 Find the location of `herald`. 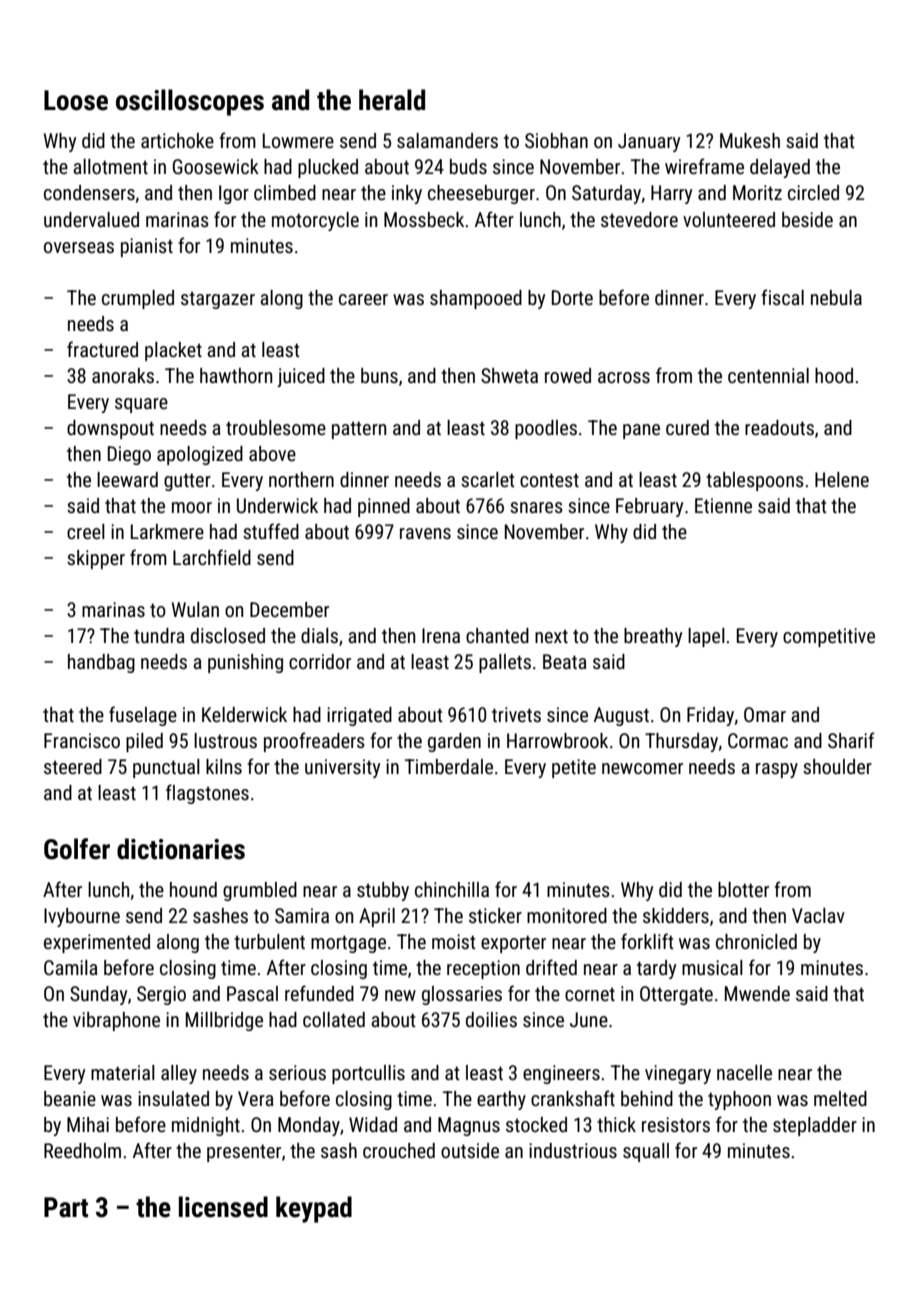

herald is located at coordinates (392, 100).
